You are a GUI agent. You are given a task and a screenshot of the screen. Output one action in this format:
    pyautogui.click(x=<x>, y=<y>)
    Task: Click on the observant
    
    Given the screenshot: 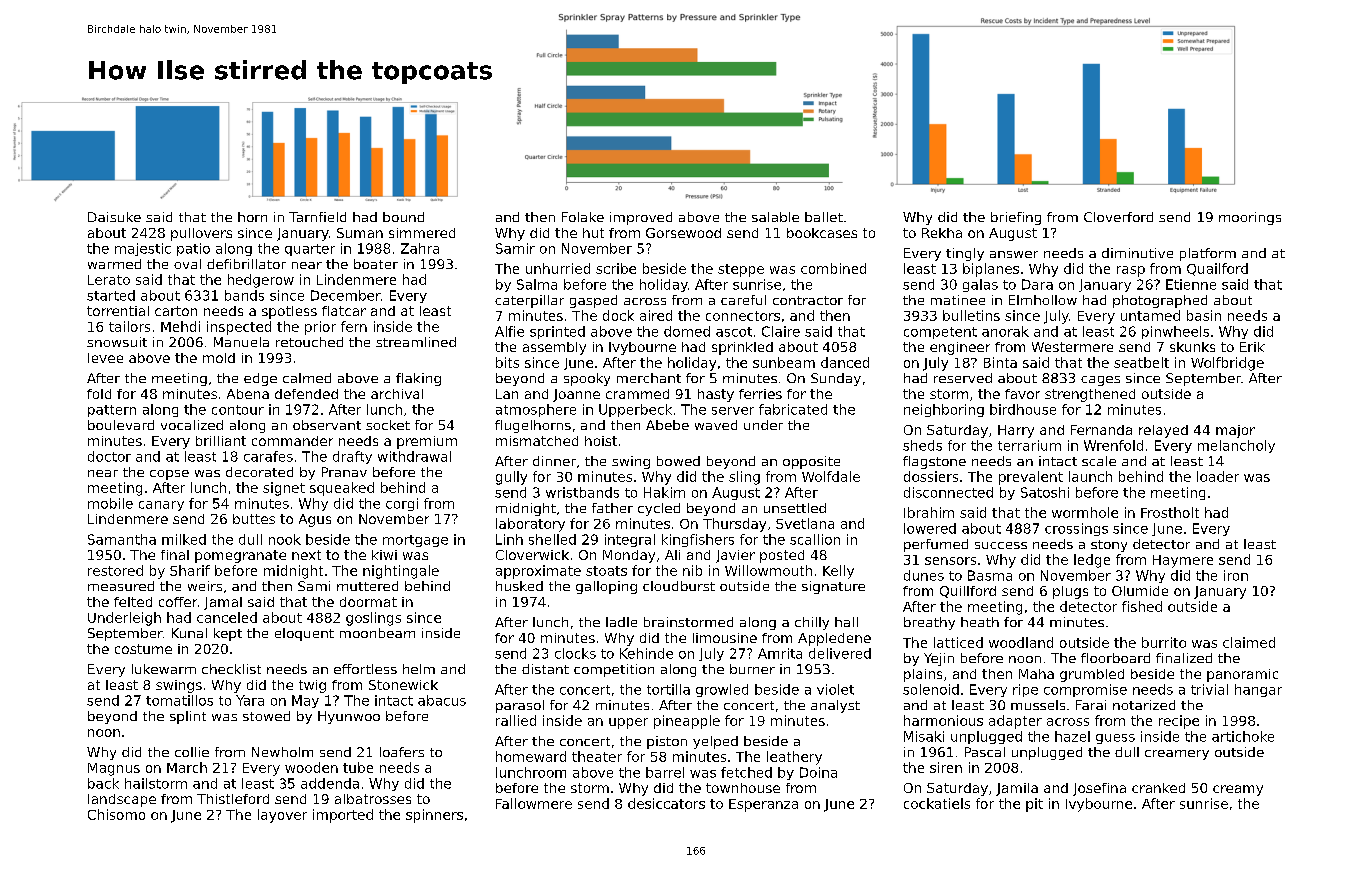 What is the action you would take?
    pyautogui.click(x=327, y=425)
